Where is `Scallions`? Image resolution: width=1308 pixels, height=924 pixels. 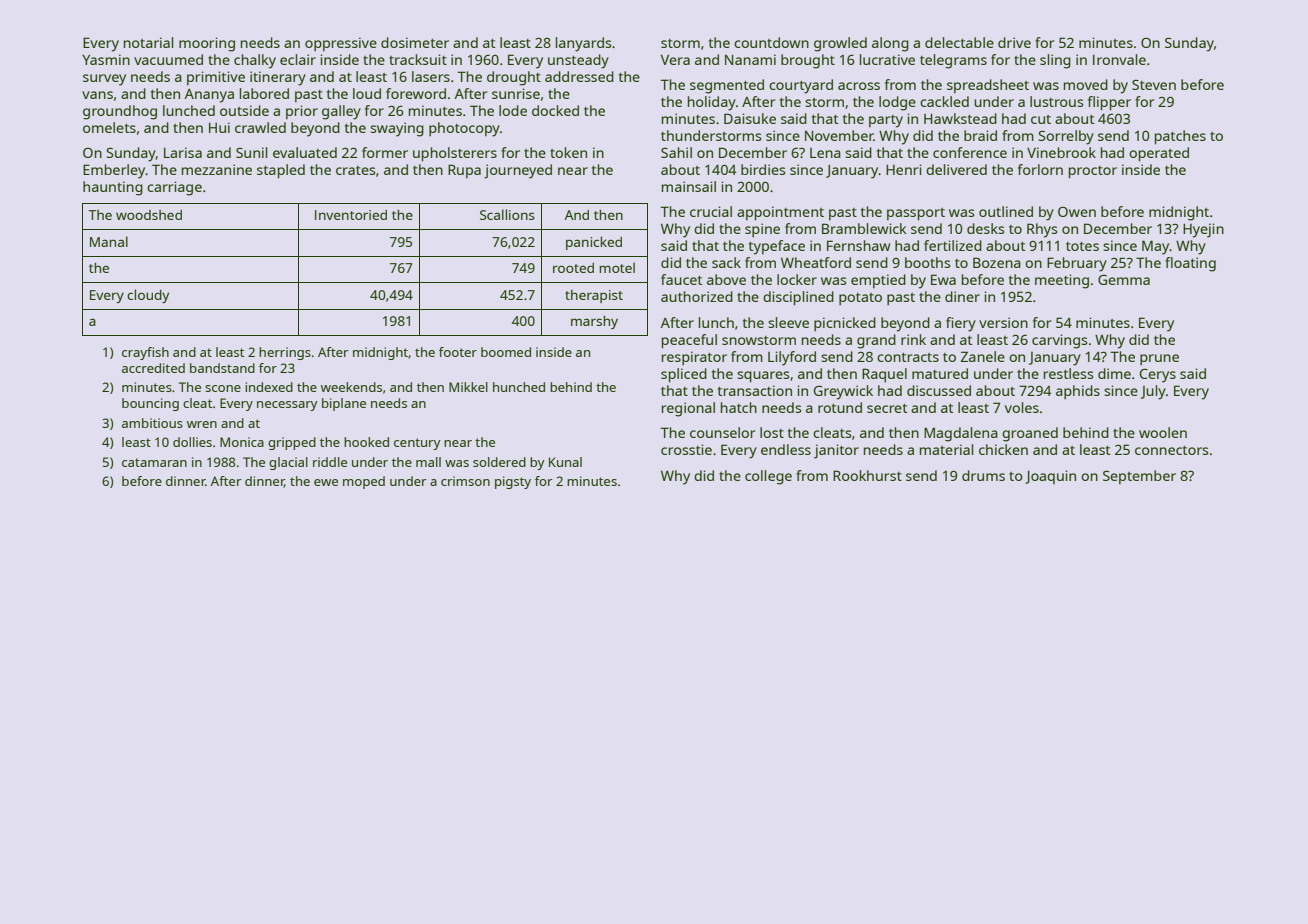 Scallions is located at coordinates (507, 214).
